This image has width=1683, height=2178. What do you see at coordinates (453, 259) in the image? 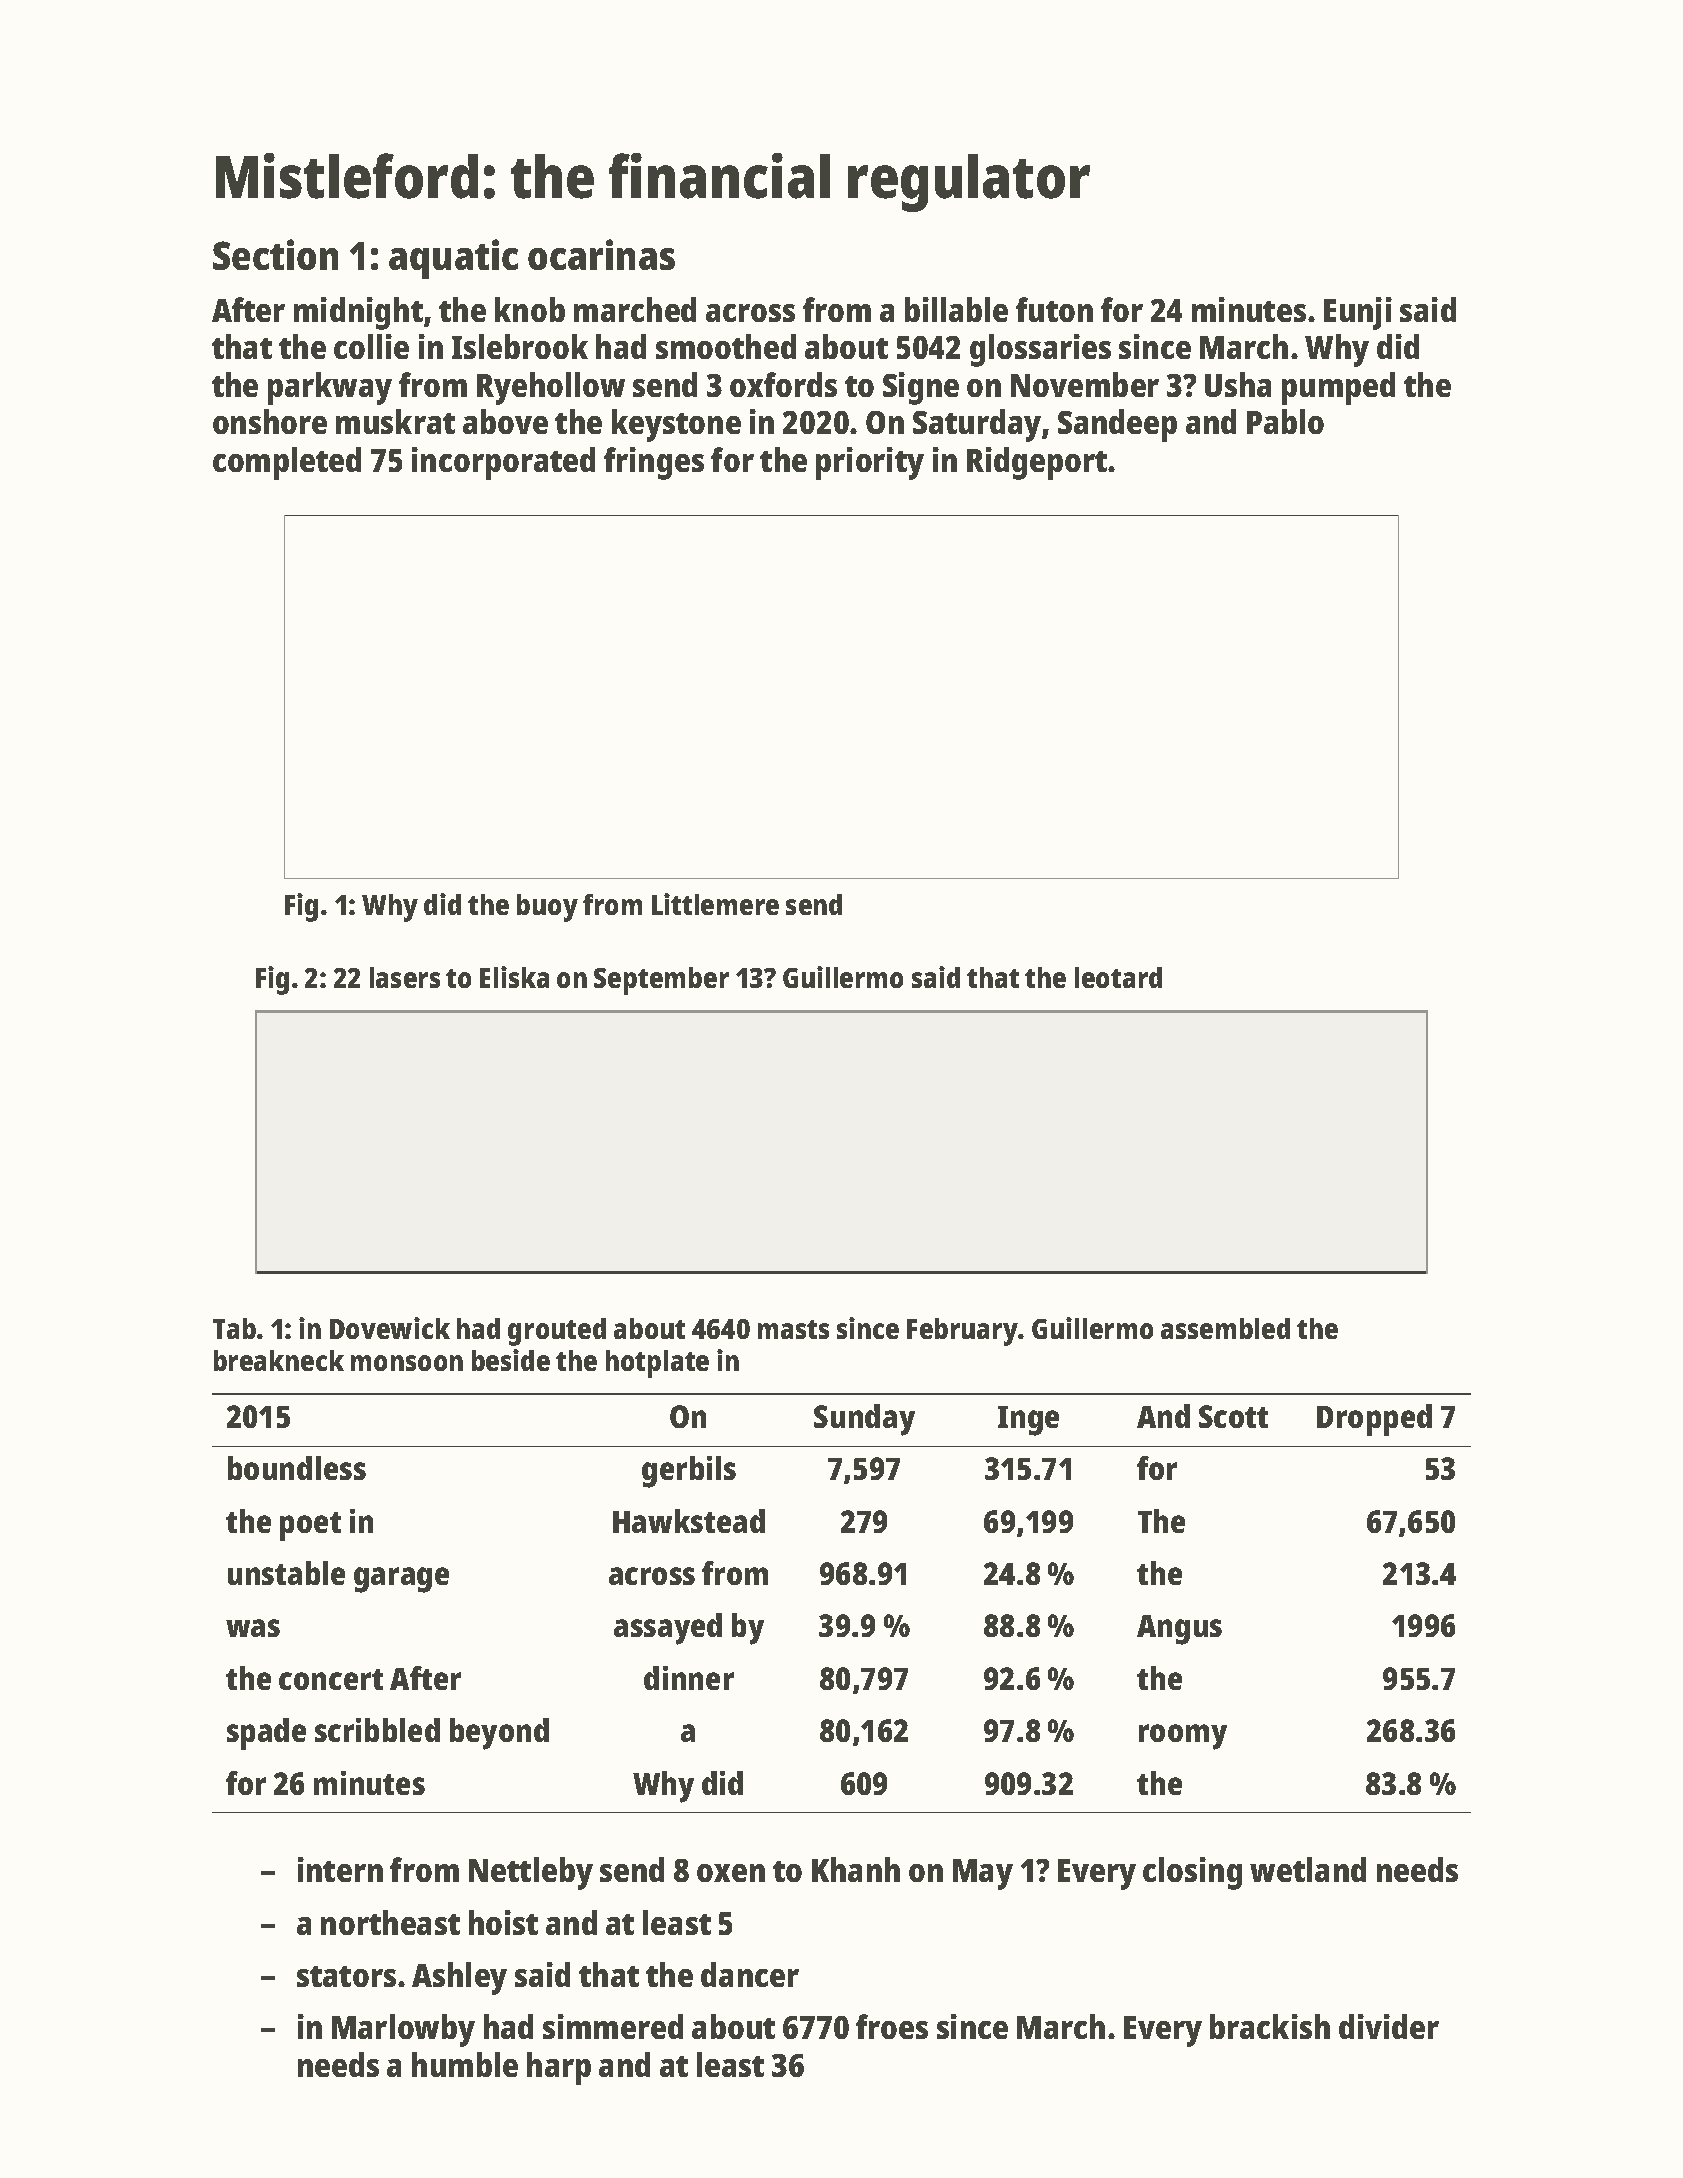
I see `aquatic` at bounding box center [453, 259].
